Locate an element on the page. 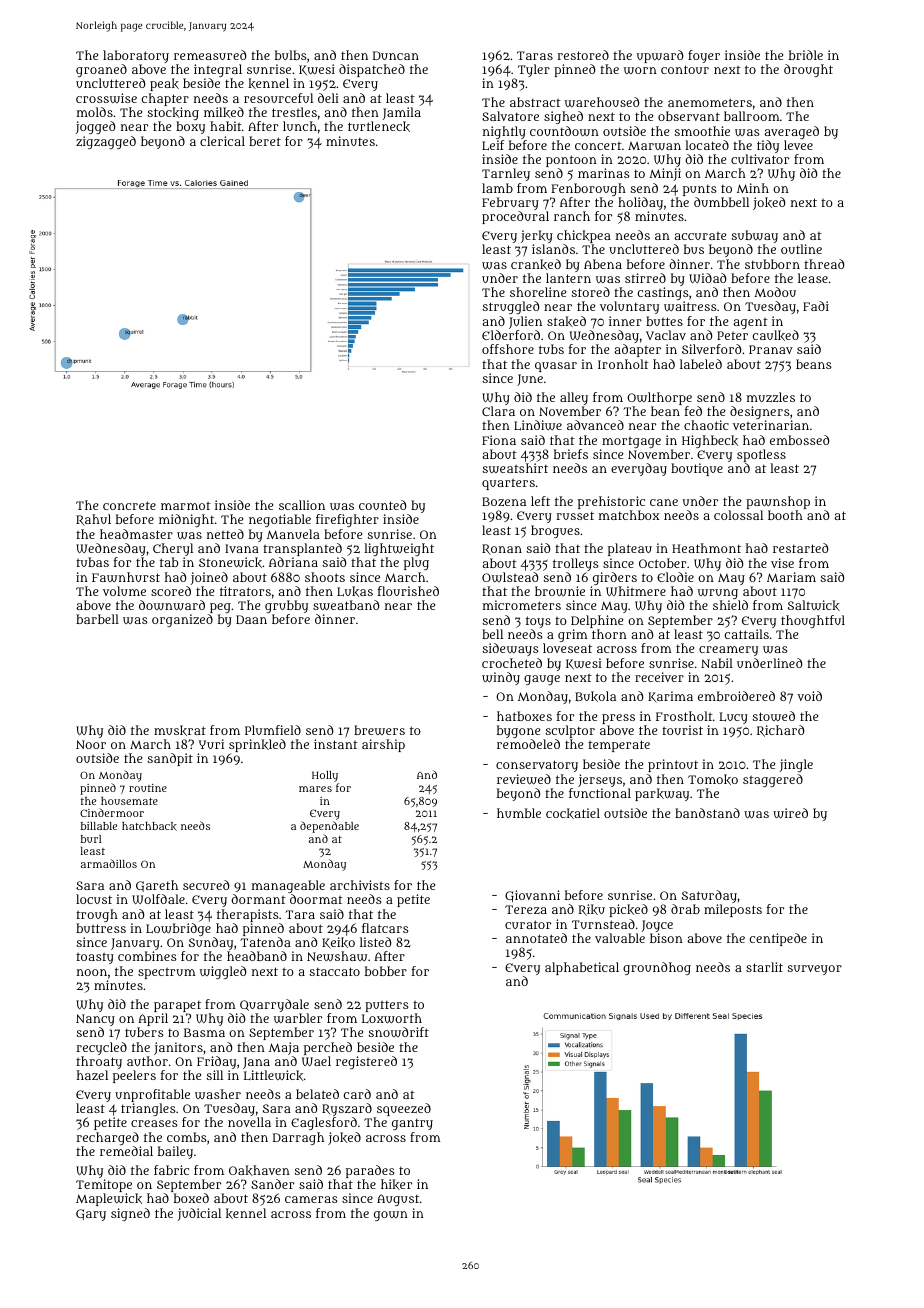 This document has width=924, height=1308. Cindermoor is located at coordinates (112, 812).
